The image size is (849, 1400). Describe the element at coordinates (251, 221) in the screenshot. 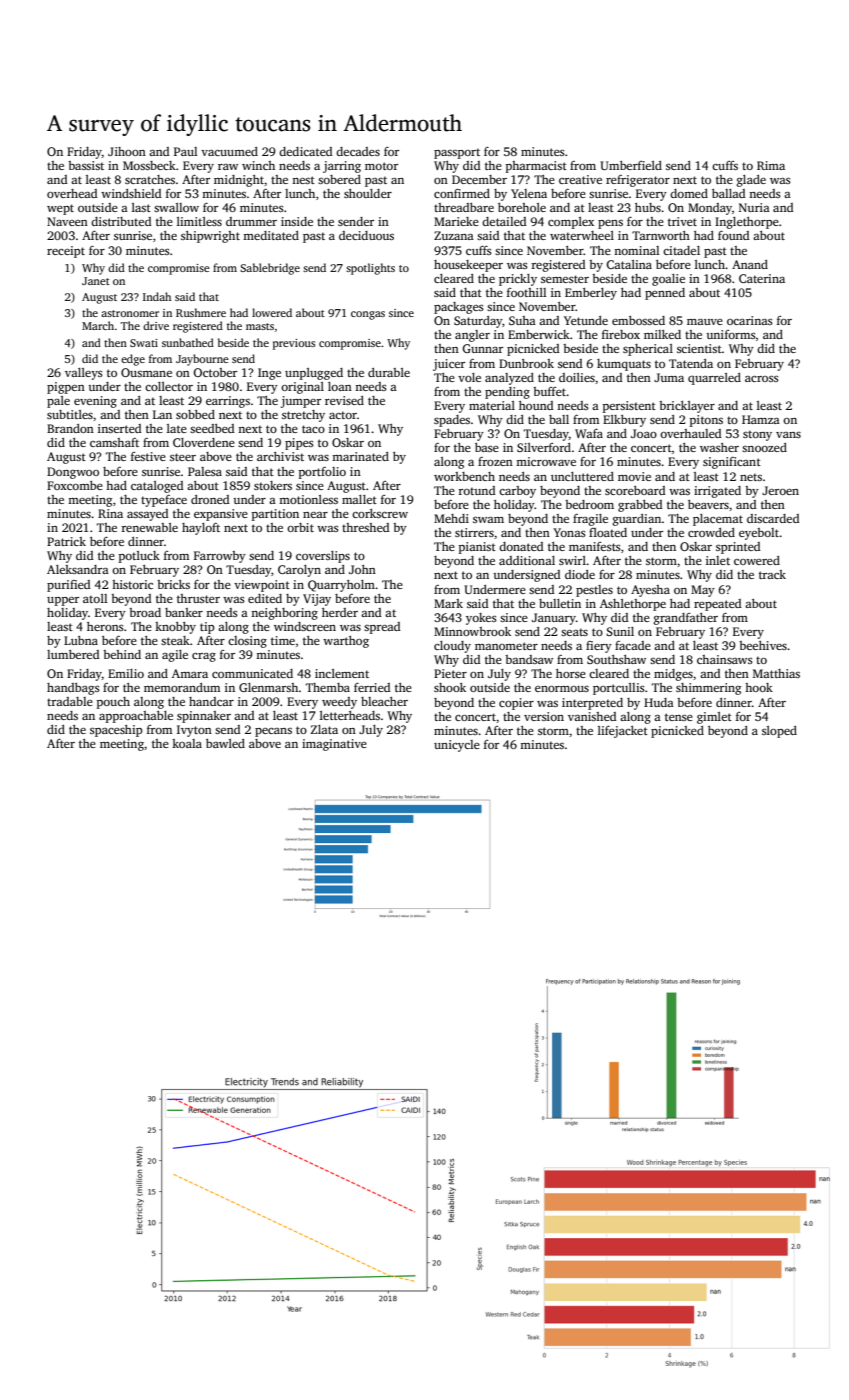

I see `drummer` at that location.
